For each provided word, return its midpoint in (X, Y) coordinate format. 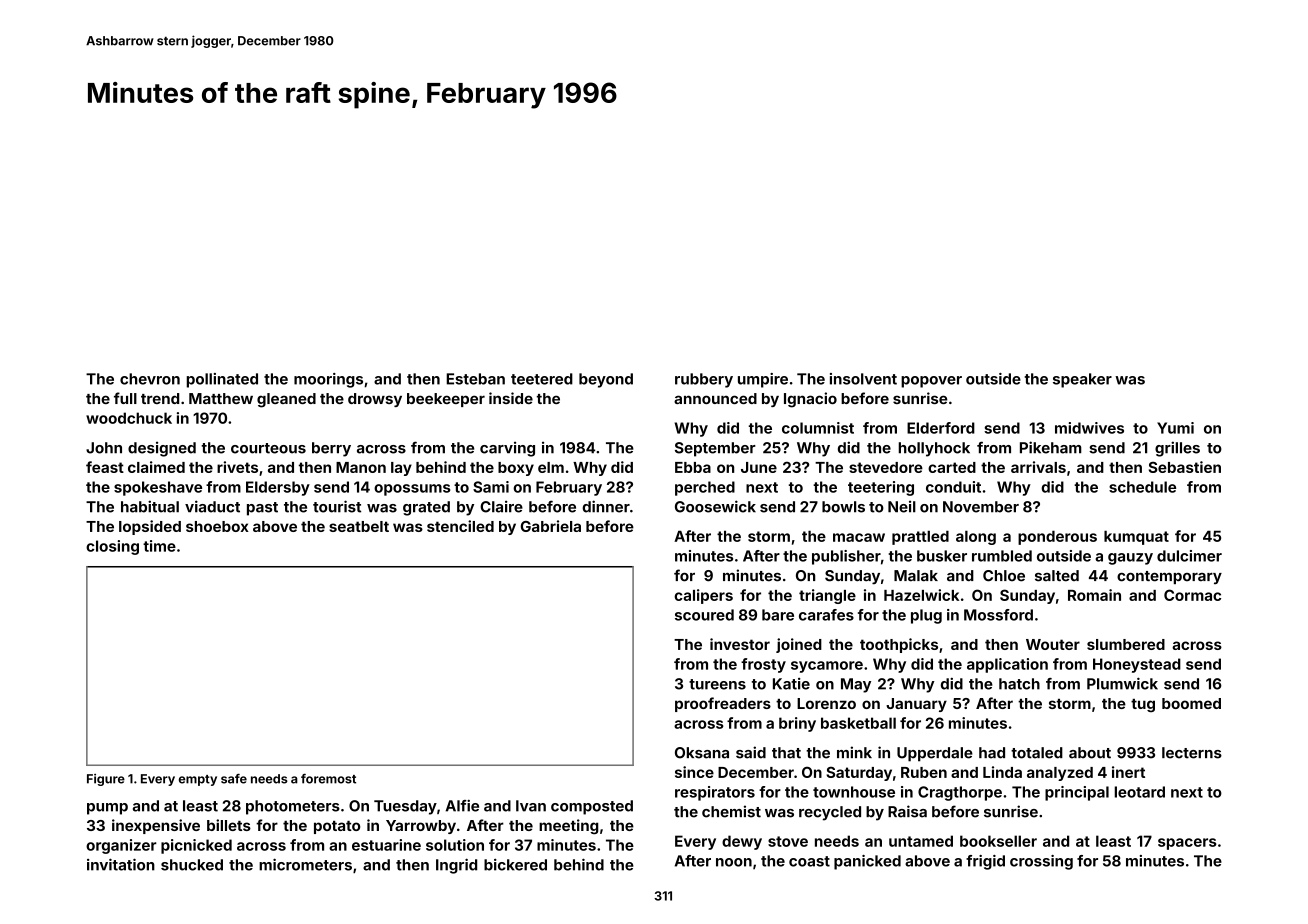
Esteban (475, 379)
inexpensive (156, 826)
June (759, 467)
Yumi (1175, 428)
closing (112, 547)
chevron (150, 379)
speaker (1082, 380)
